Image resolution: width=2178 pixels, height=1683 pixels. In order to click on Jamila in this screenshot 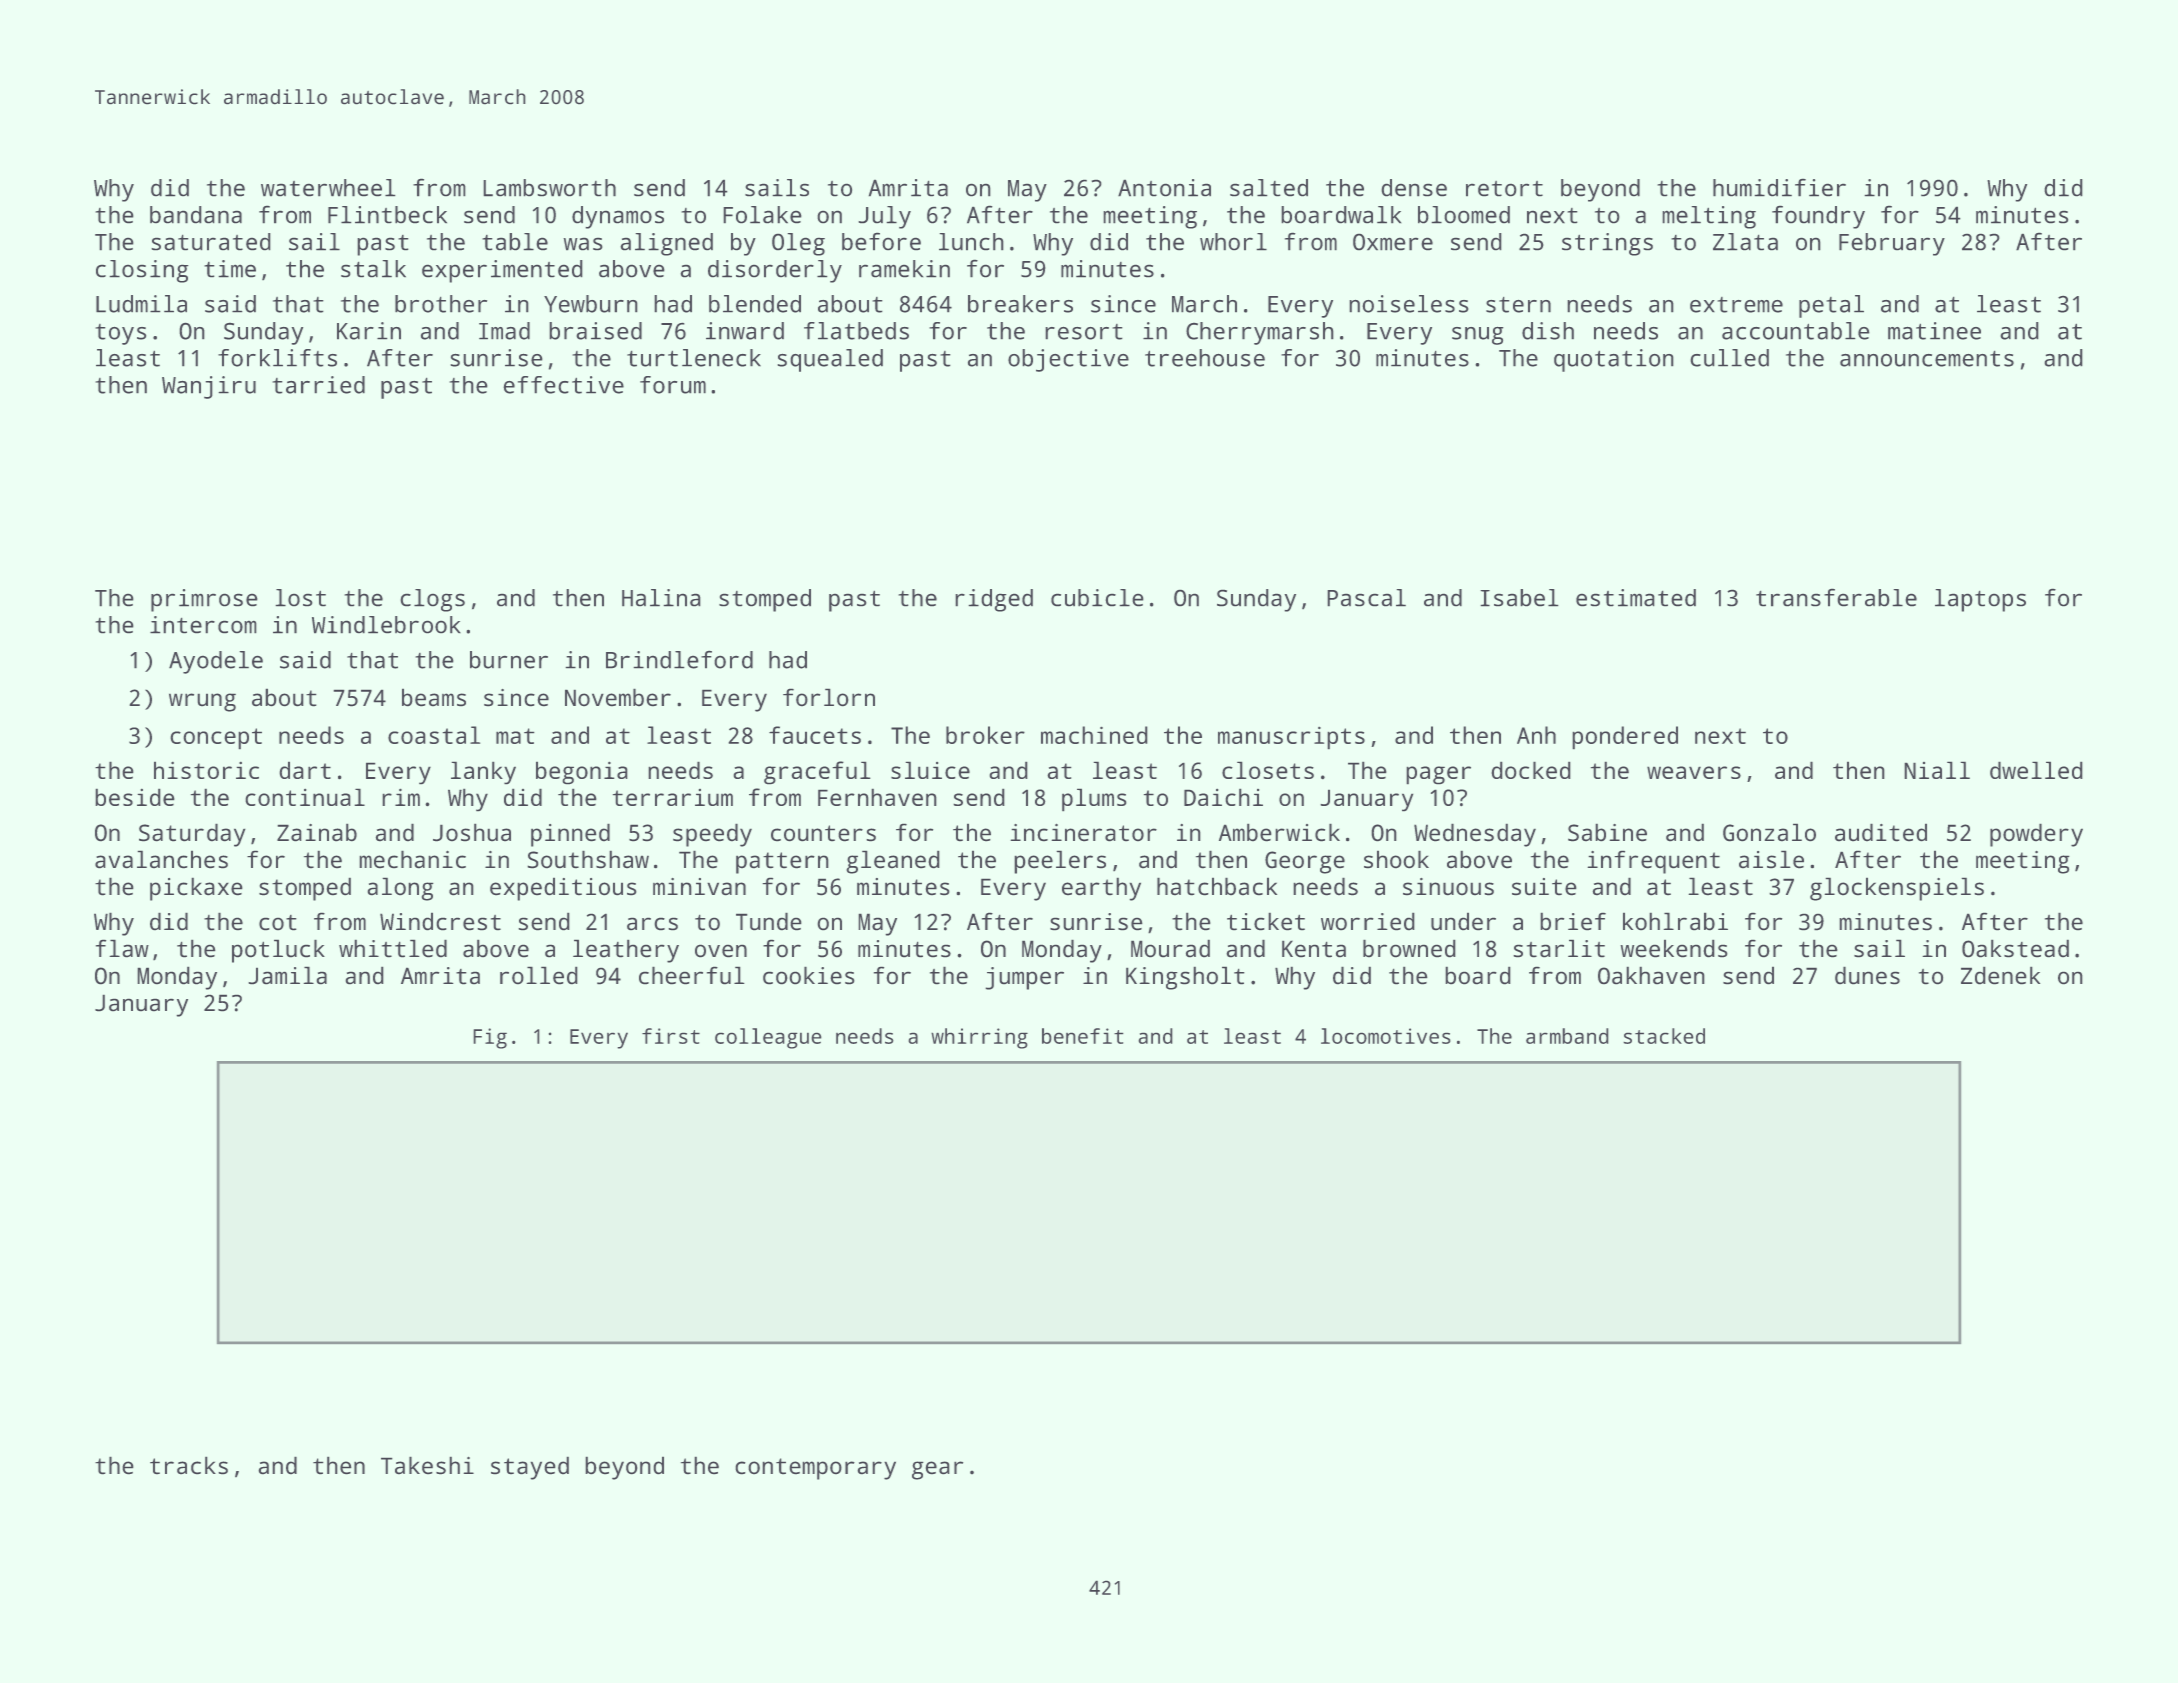, I will do `click(288, 975)`.
